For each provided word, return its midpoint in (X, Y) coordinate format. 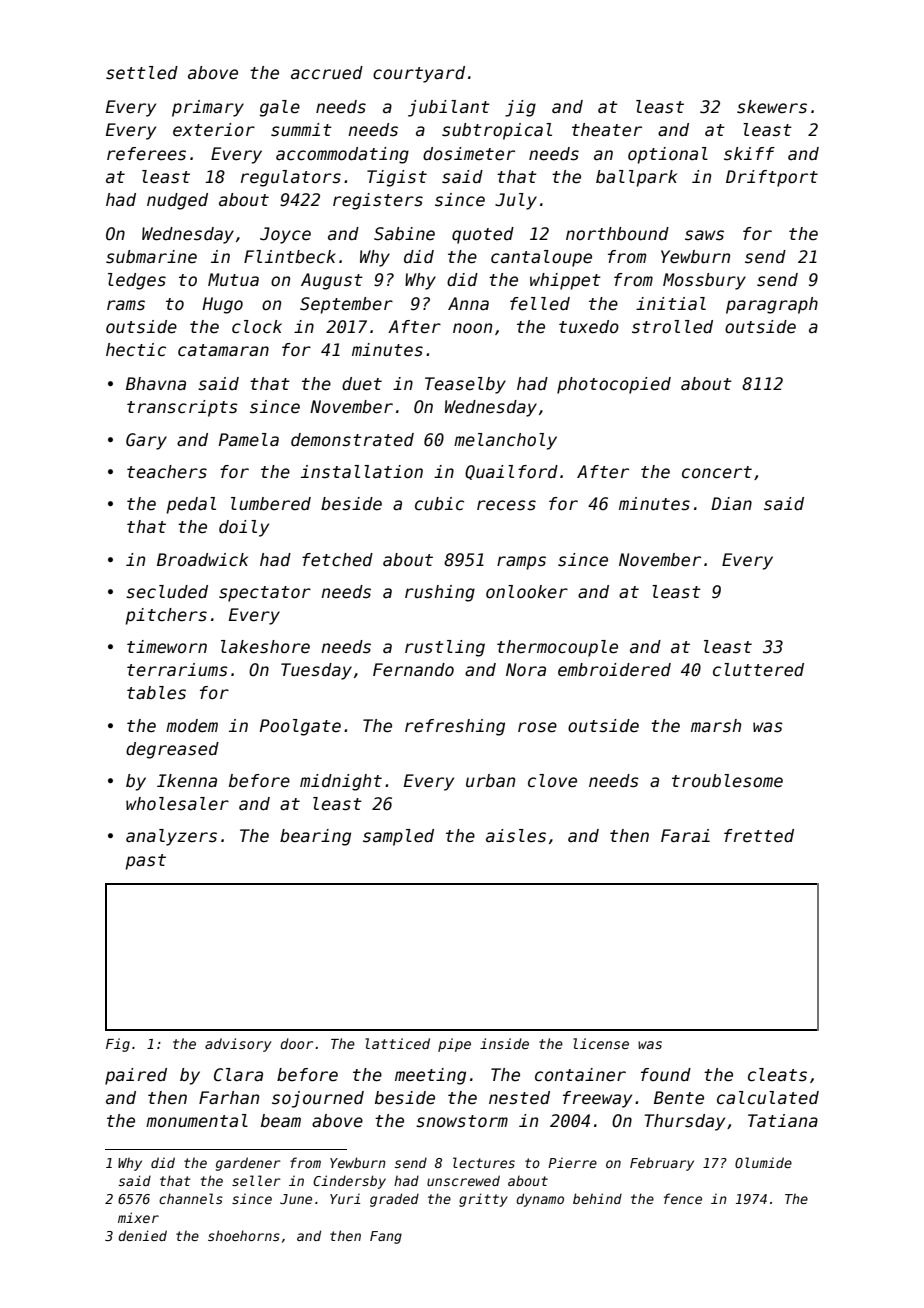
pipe (454, 1045)
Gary (146, 441)
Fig (118, 1045)
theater (607, 130)
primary (208, 108)
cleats (777, 1075)
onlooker (527, 592)
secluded (167, 592)
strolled (672, 327)
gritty (483, 1200)
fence (683, 1198)
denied (142, 1235)
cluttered (758, 670)
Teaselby (465, 385)
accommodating (342, 155)
